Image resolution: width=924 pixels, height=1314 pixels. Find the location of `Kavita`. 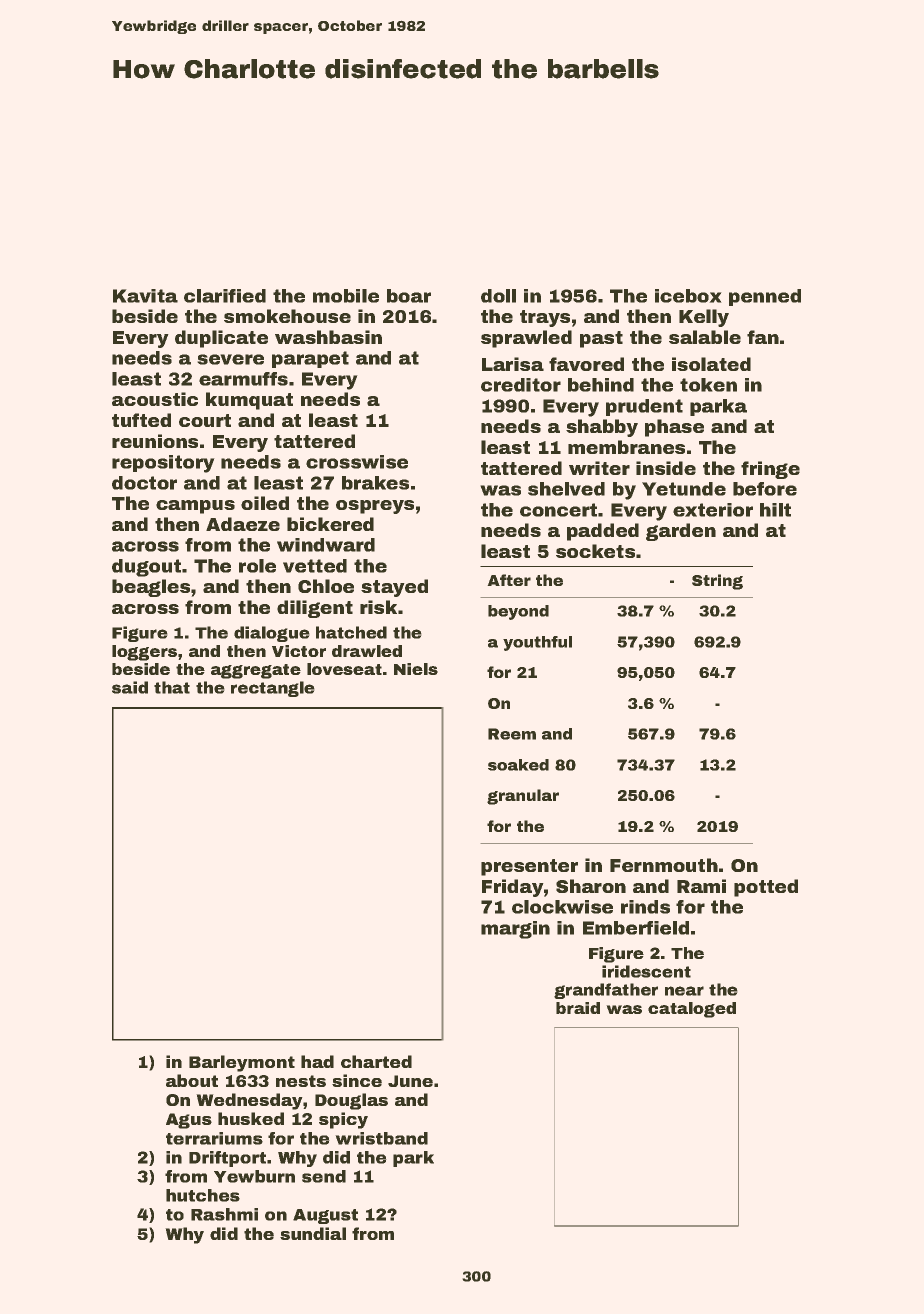

Kavita is located at coordinates (145, 296).
